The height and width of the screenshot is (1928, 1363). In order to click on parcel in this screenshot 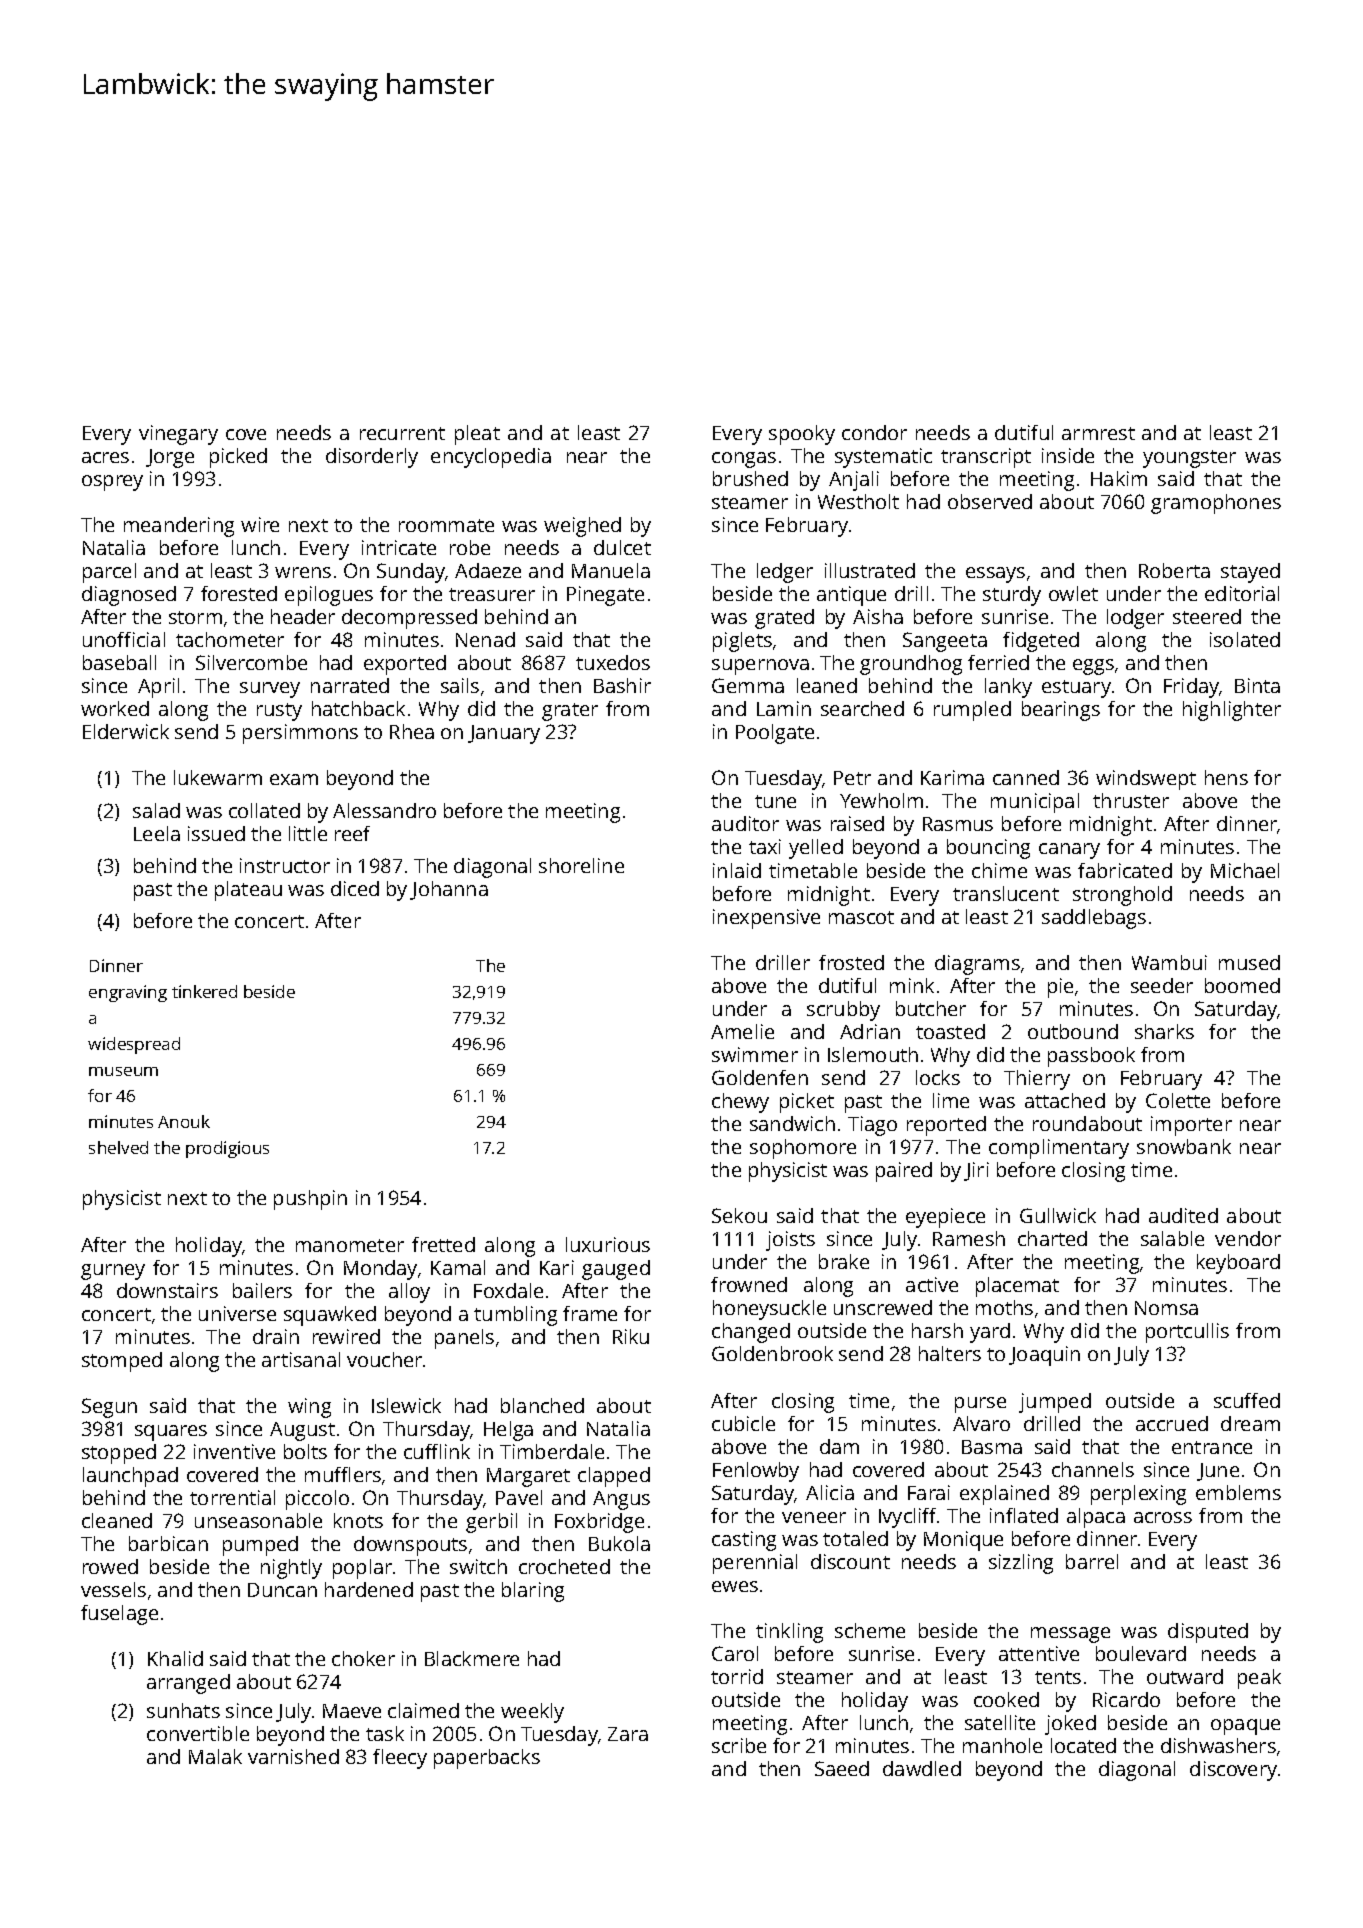, I will do `click(109, 573)`.
